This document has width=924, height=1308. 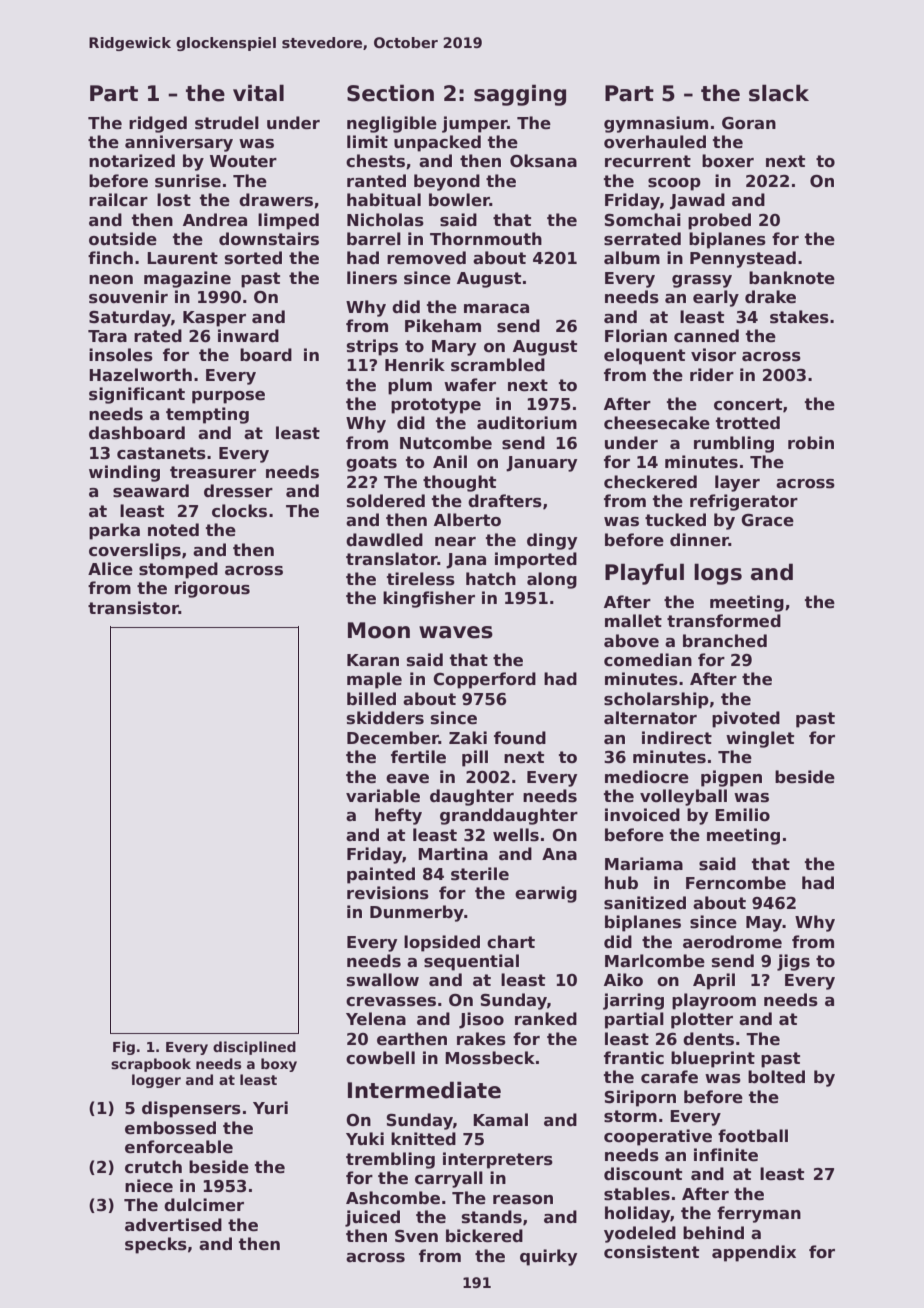 What do you see at coordinates (114, 531) in the document?
I see `parka` at bounding box center [114, 531].
